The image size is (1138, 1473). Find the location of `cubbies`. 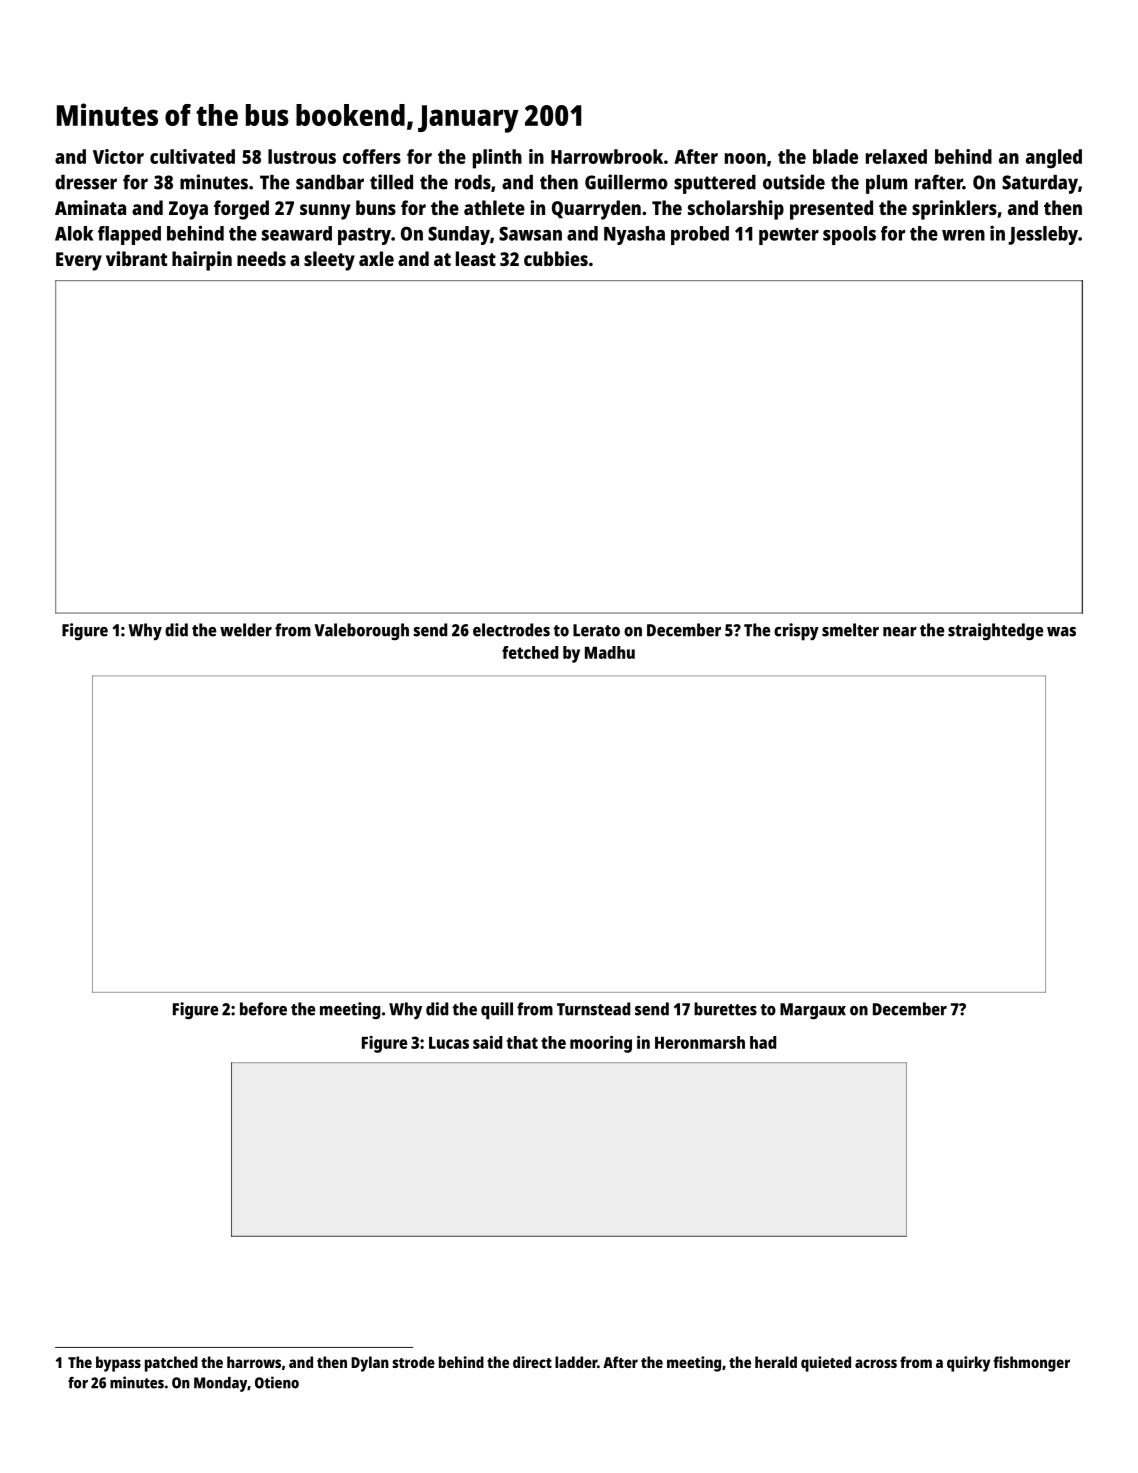

cubbies is located at coordinates (556, 258).
